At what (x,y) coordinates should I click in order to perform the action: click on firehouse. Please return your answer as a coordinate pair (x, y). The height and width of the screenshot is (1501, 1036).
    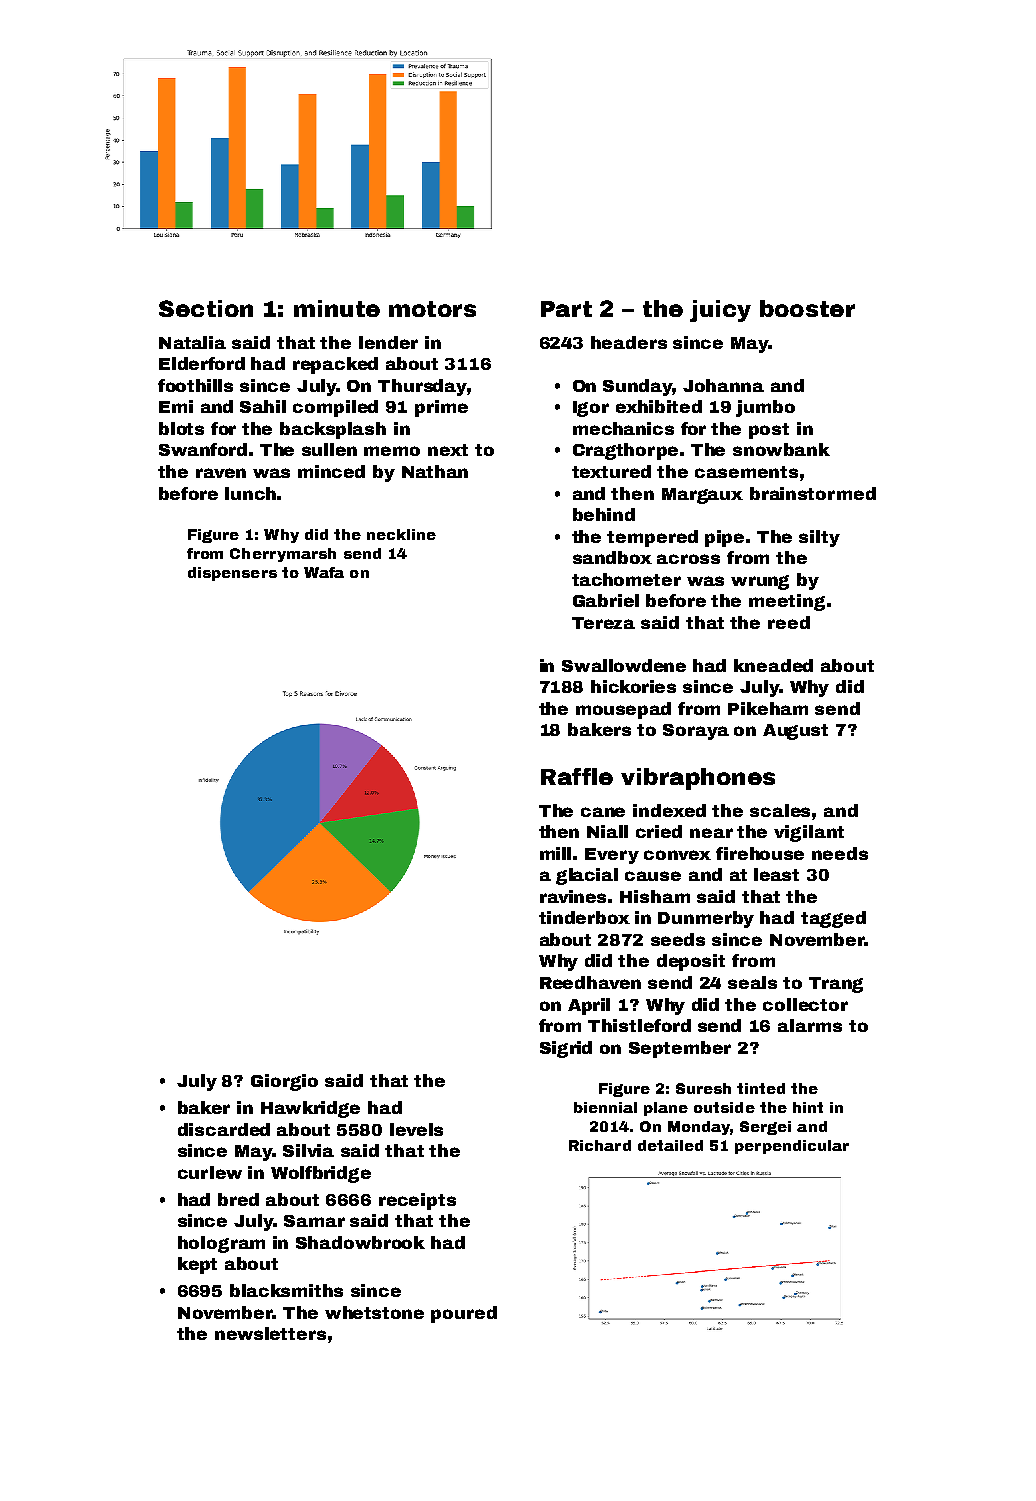
    Looking at the image, I should click on (760, 853).
